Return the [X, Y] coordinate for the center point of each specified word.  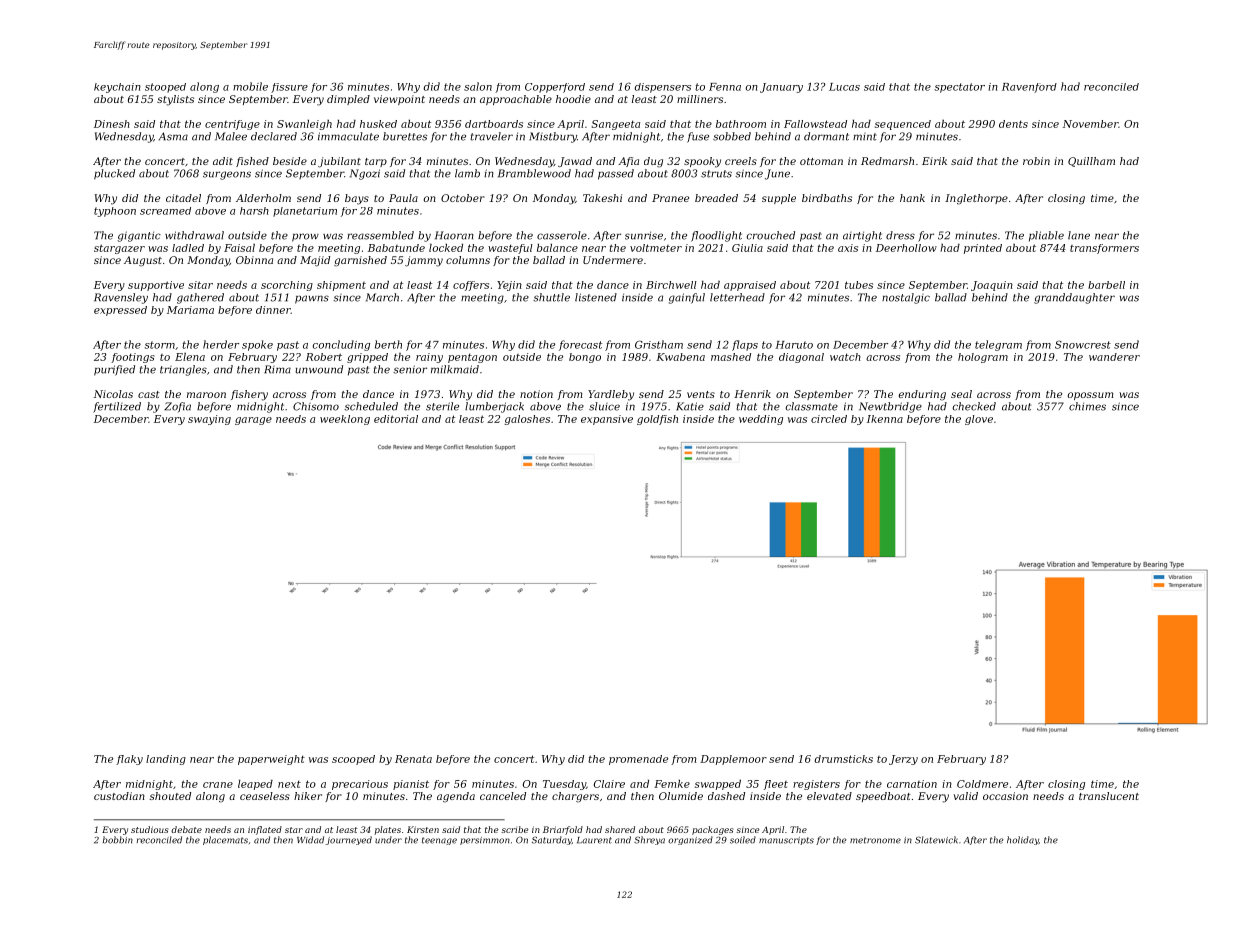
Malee [231, 136]
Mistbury [553, 137]
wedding [761, 420]
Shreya [649, 840]
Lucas [844, 87]
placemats [225, 840]
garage [253, 421]
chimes [1087, 406]
